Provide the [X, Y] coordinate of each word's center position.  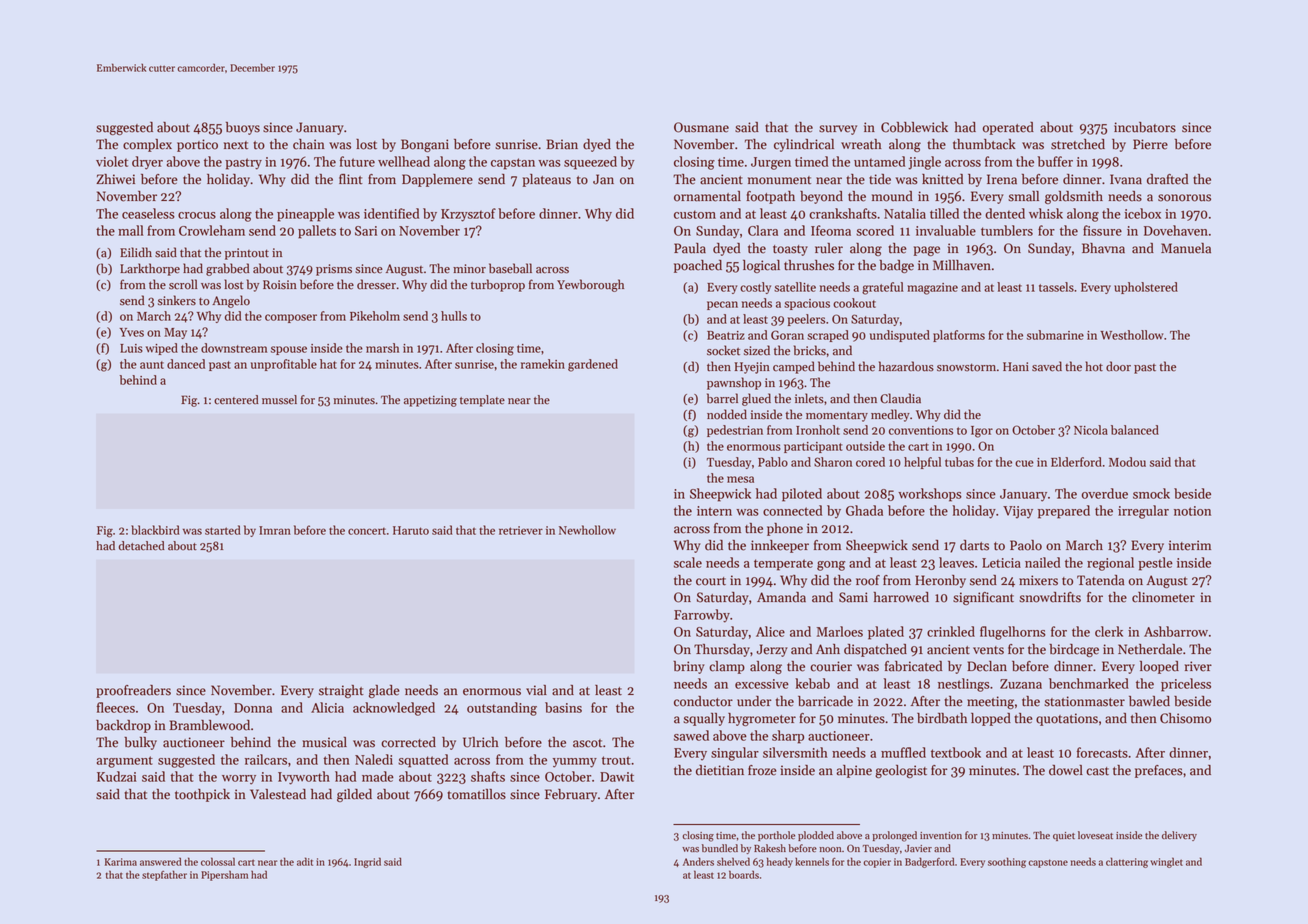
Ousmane [701, 127]
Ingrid [367, 862]
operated [1008, 128]
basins [563, 707]
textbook [956, 752]
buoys [243, 128]
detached [142, 546]
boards [744, 874]
